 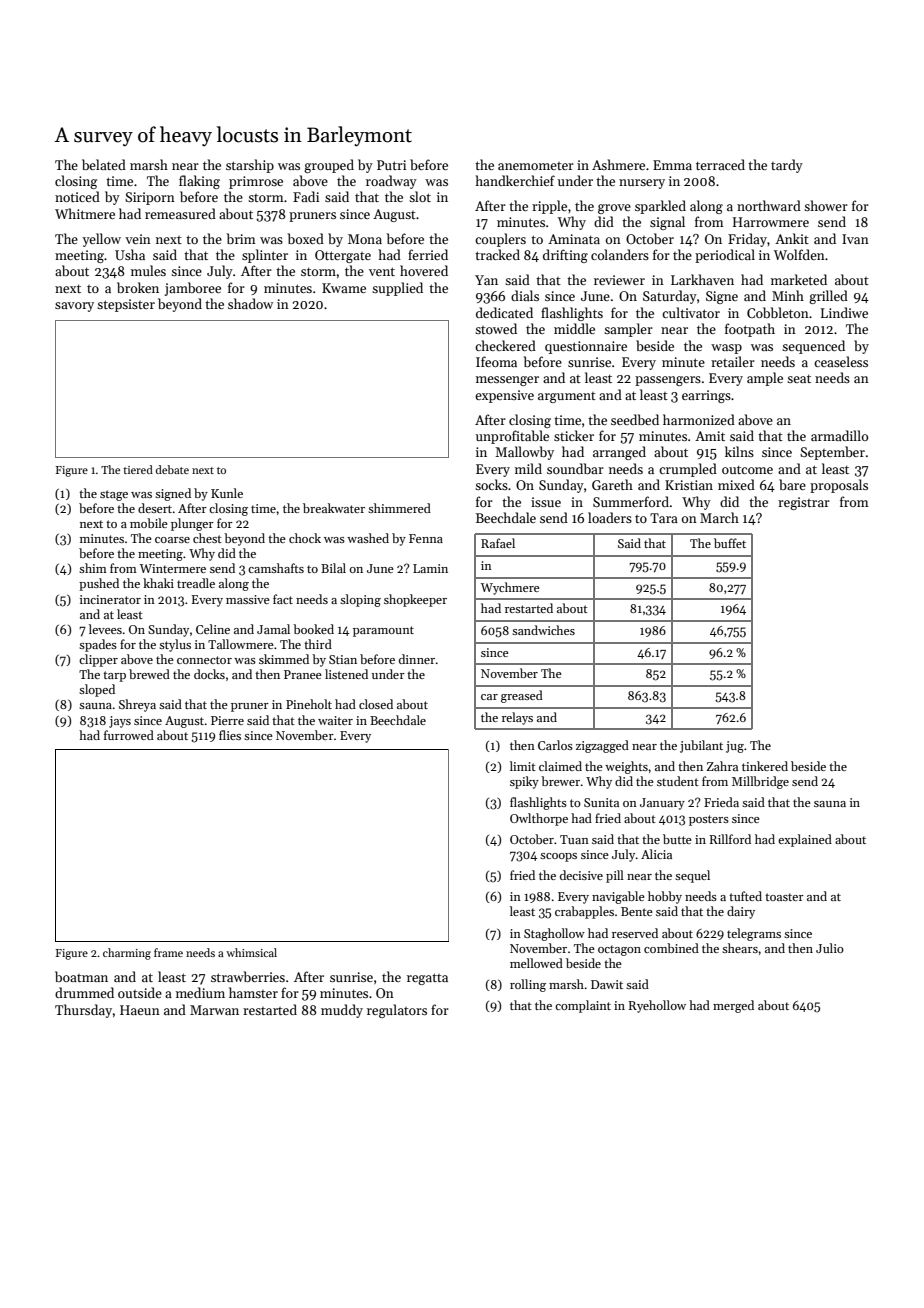 I want to click on ceaseless, so click(x=841, y=361).
